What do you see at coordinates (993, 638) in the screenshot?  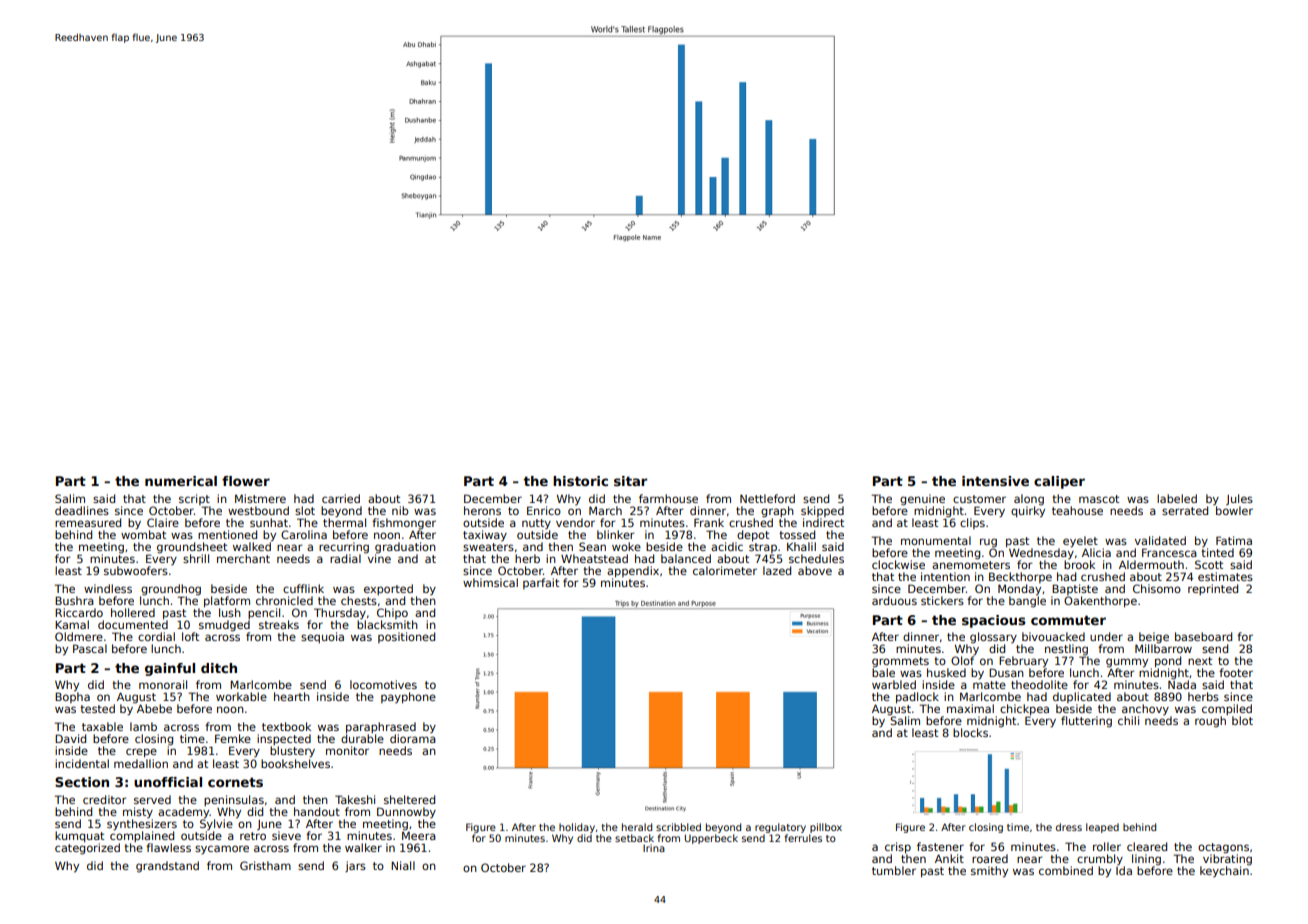 I see `glossary` at bounding box center [993, 638].
